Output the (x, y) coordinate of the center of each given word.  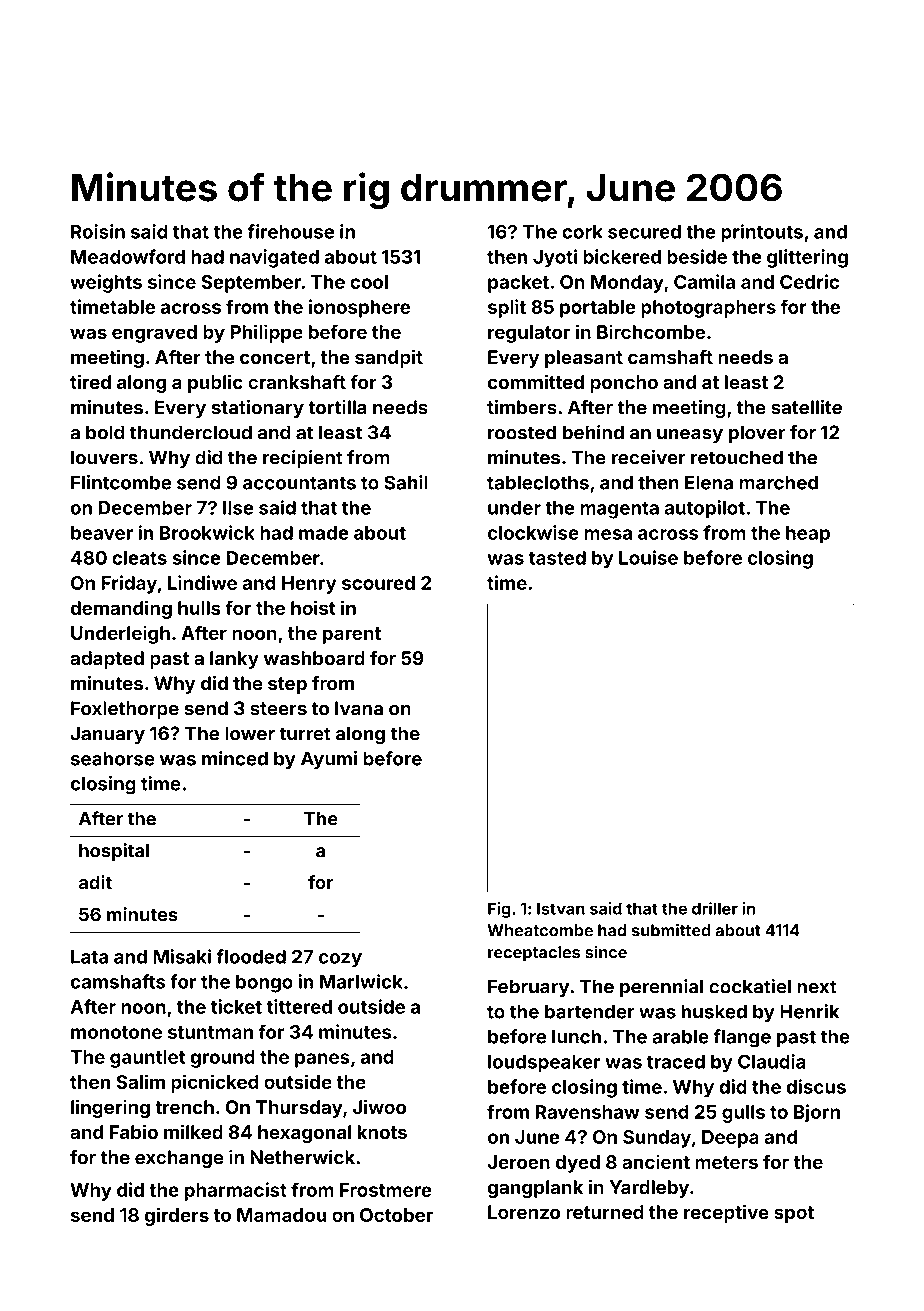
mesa (608, 534)
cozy (340, 960)
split (507, 308)
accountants (299, 483)
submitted (671, 930)
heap (808, 535)
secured (644, 232)
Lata (89, 957)
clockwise (533, 532)
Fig (499, 910)
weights (106, 283)
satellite (806, 407)
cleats (139, 558)
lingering (110, 1108)
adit (95, 882)
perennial (661, 988)
